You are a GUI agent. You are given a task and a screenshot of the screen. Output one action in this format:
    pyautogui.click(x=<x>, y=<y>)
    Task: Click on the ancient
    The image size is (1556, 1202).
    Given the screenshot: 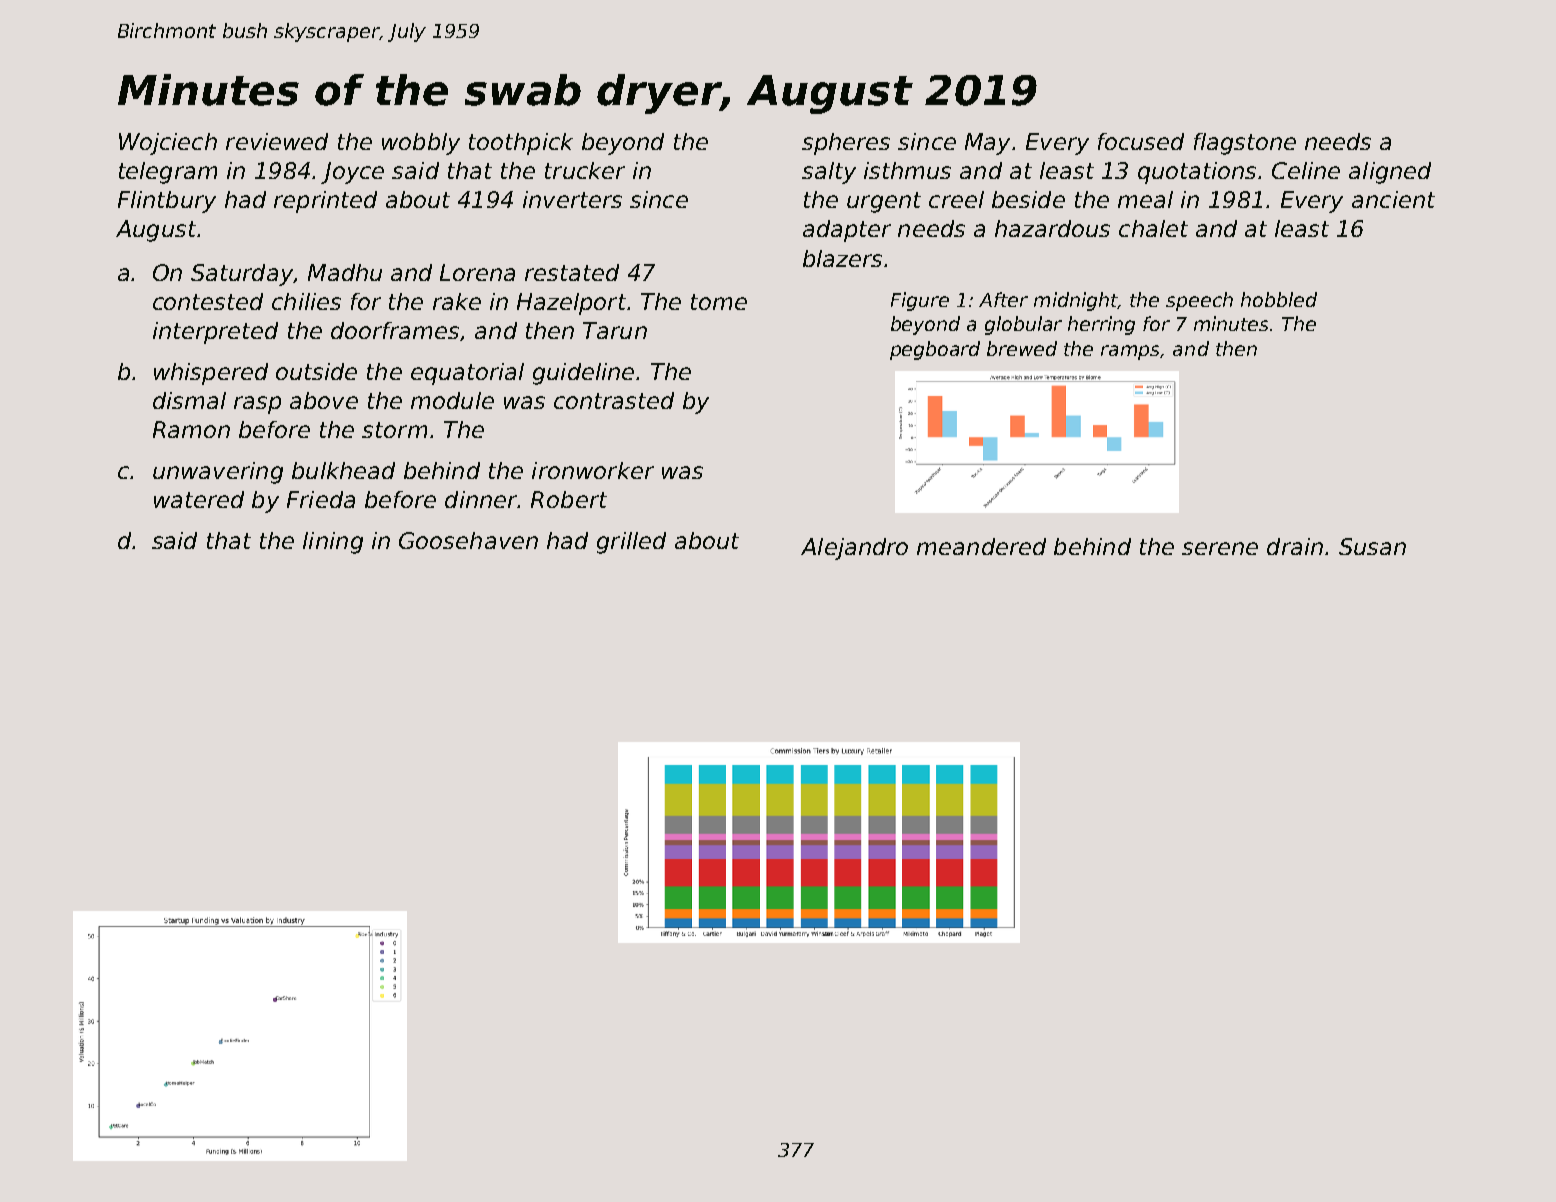 What is the action you would take?
    pyautogui.click(x=1393, y=199)
